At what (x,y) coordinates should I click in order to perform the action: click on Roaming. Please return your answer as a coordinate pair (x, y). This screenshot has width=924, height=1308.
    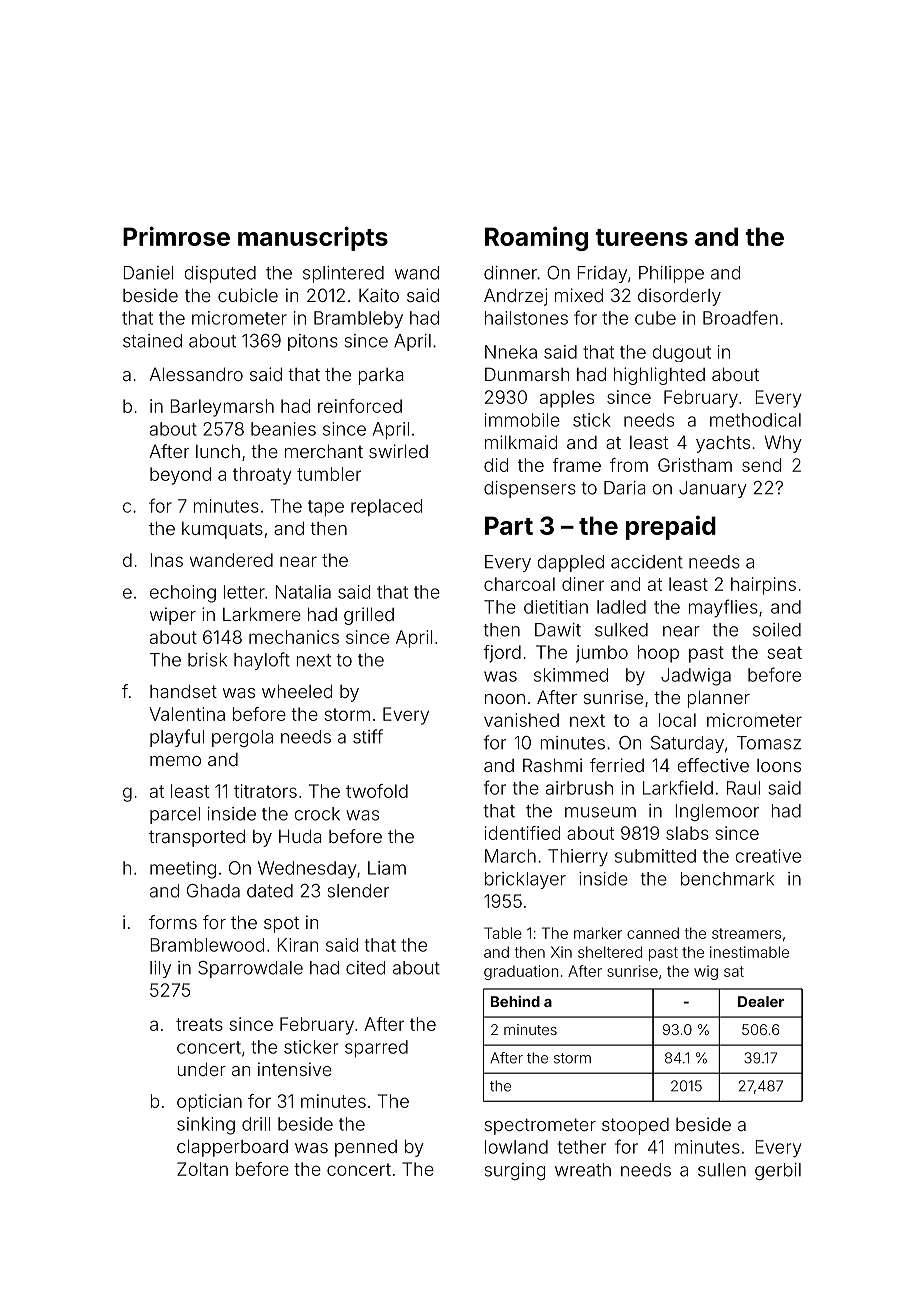
    Looking at the image, I should click on (536, 238).
